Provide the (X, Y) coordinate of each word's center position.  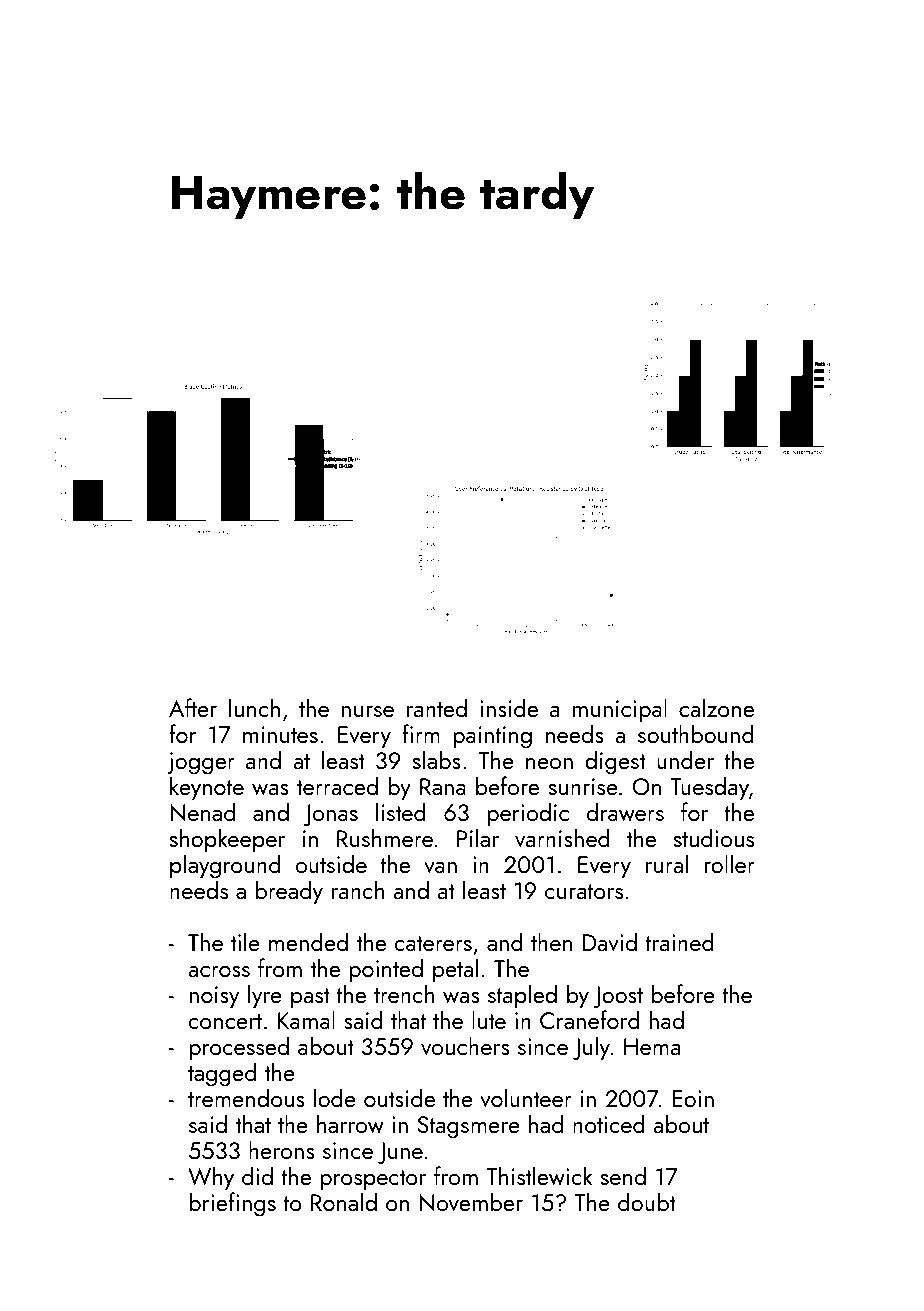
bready (289, 892)
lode (335, 1097)
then (551, 941)
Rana (443, 786)
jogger (201, 763)
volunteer (526, 1098)
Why (211, 1178)
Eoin (693, 1098)
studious (714, 837)
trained (679, 941)
